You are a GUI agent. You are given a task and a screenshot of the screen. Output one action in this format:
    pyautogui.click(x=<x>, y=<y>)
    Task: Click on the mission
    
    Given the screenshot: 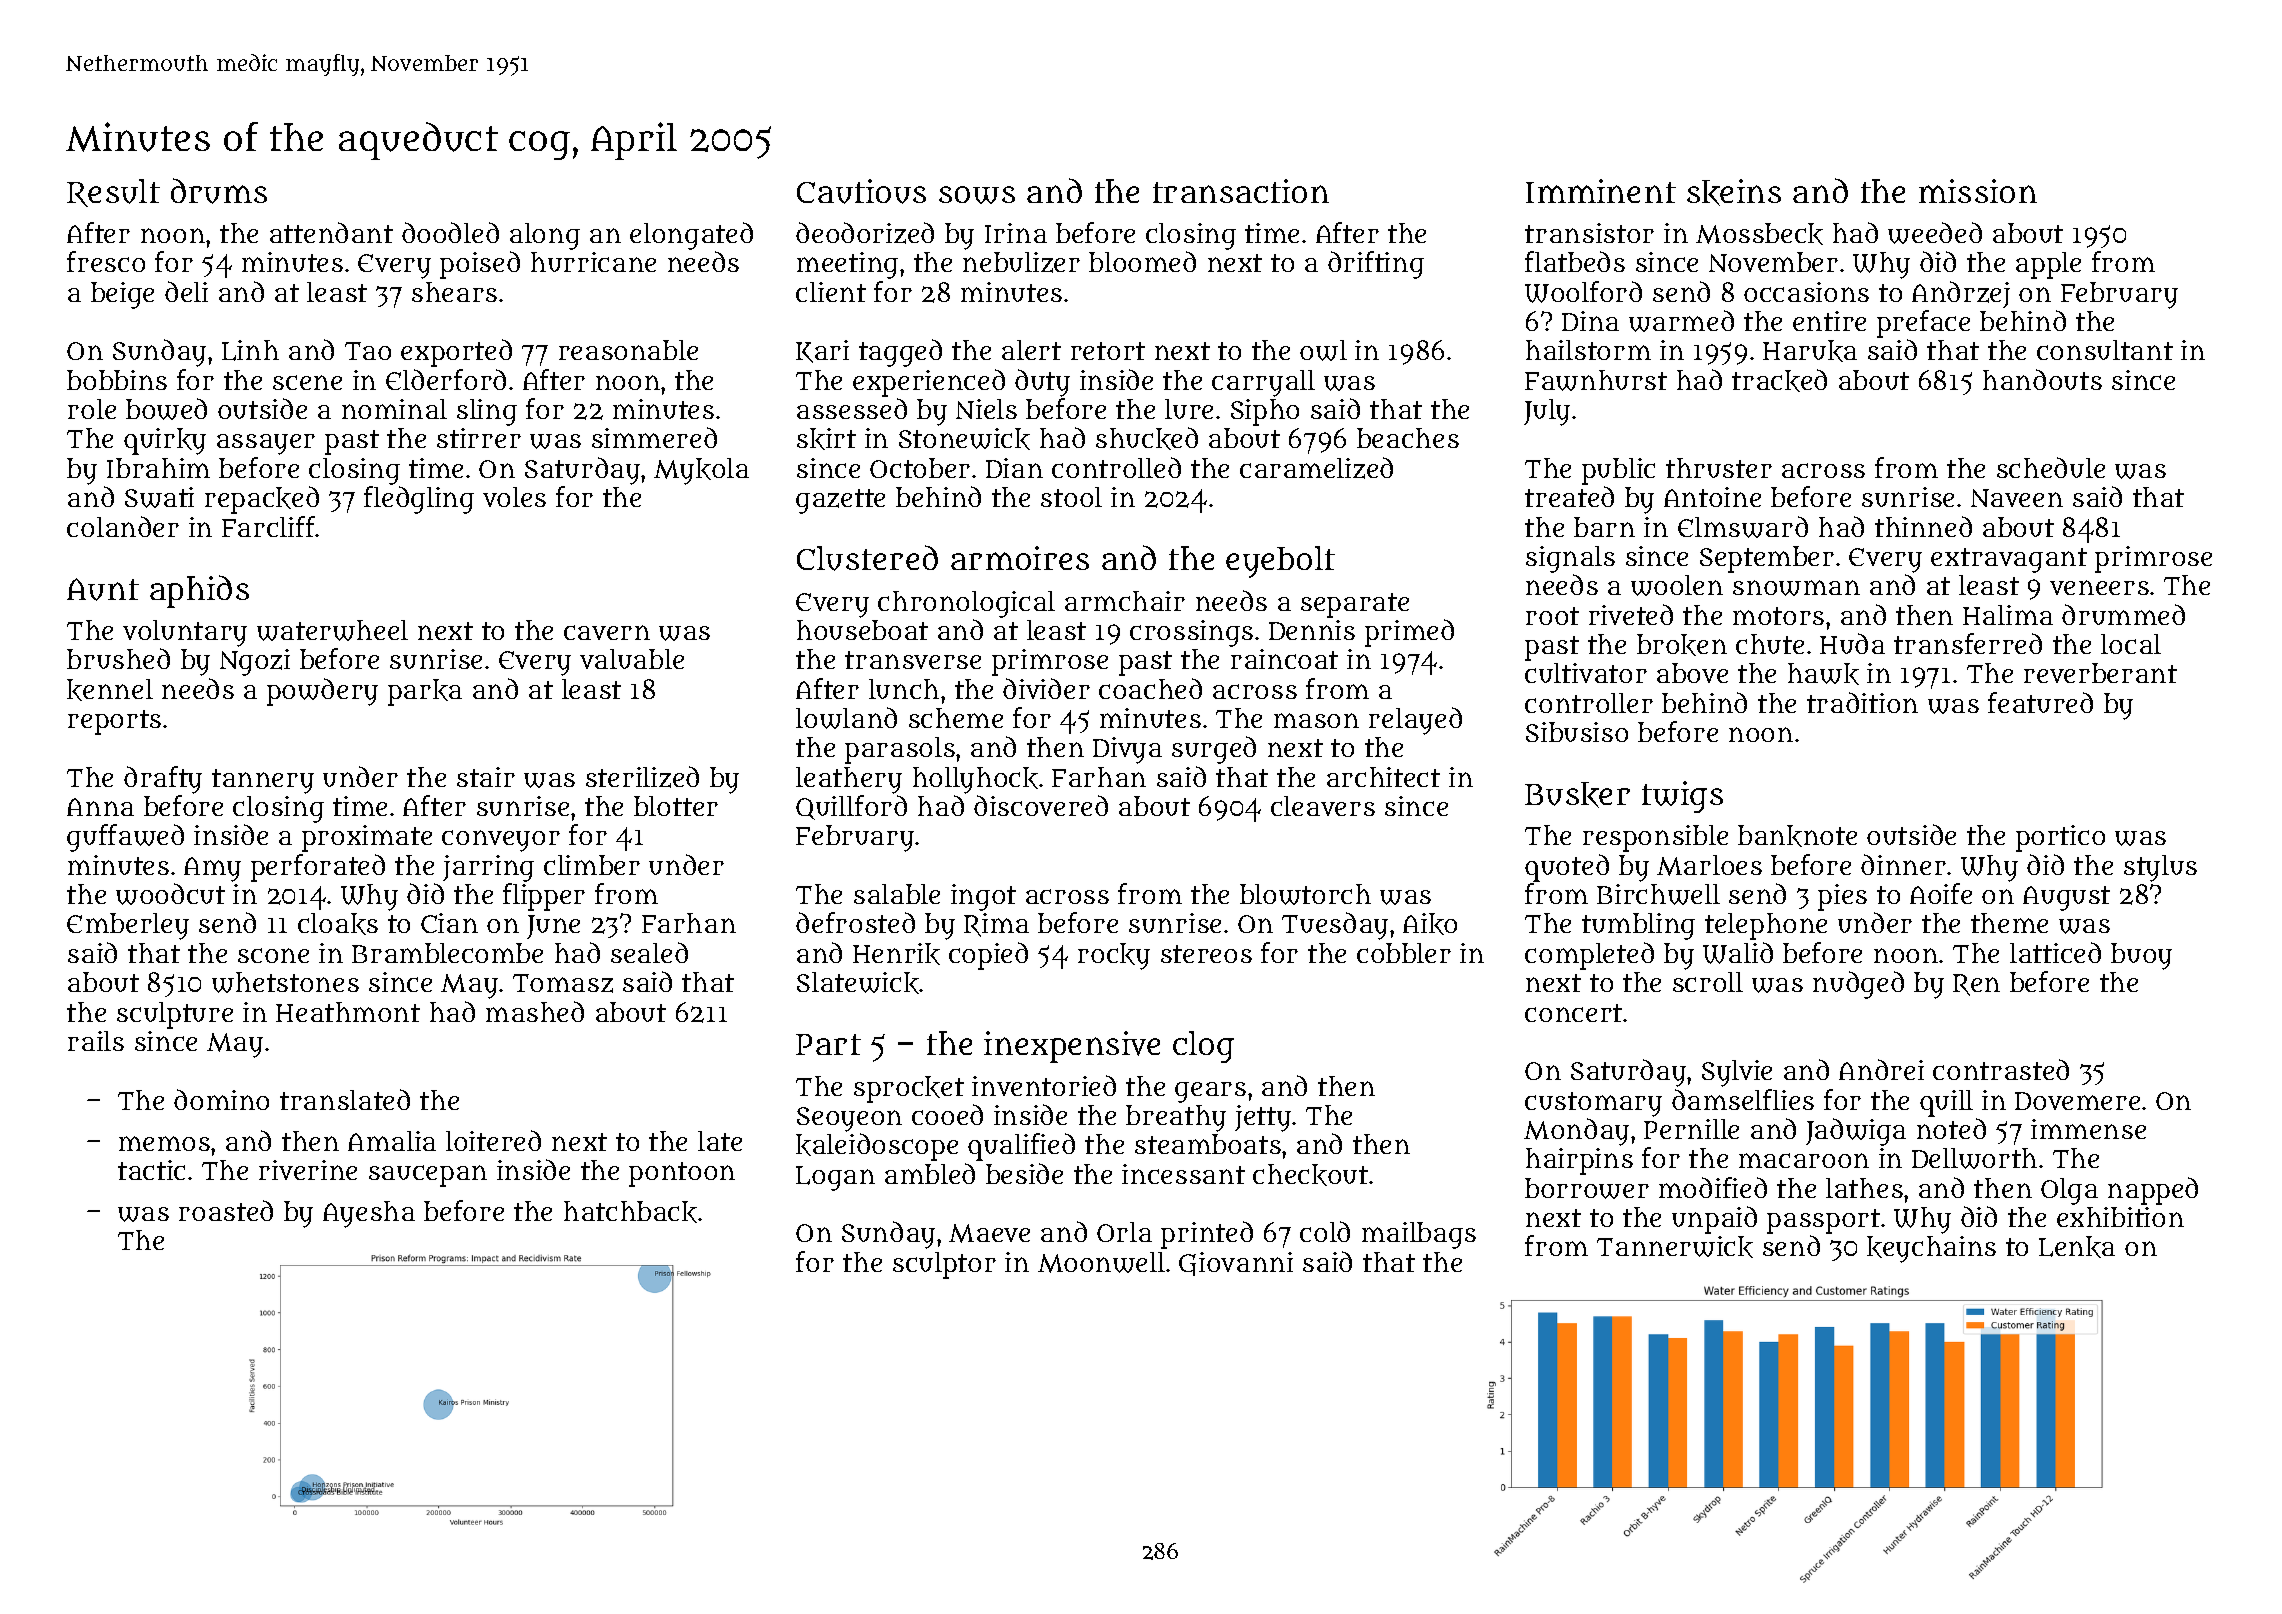 What is the action you would take?
    pyautogui.click(x=1978, y=191)
